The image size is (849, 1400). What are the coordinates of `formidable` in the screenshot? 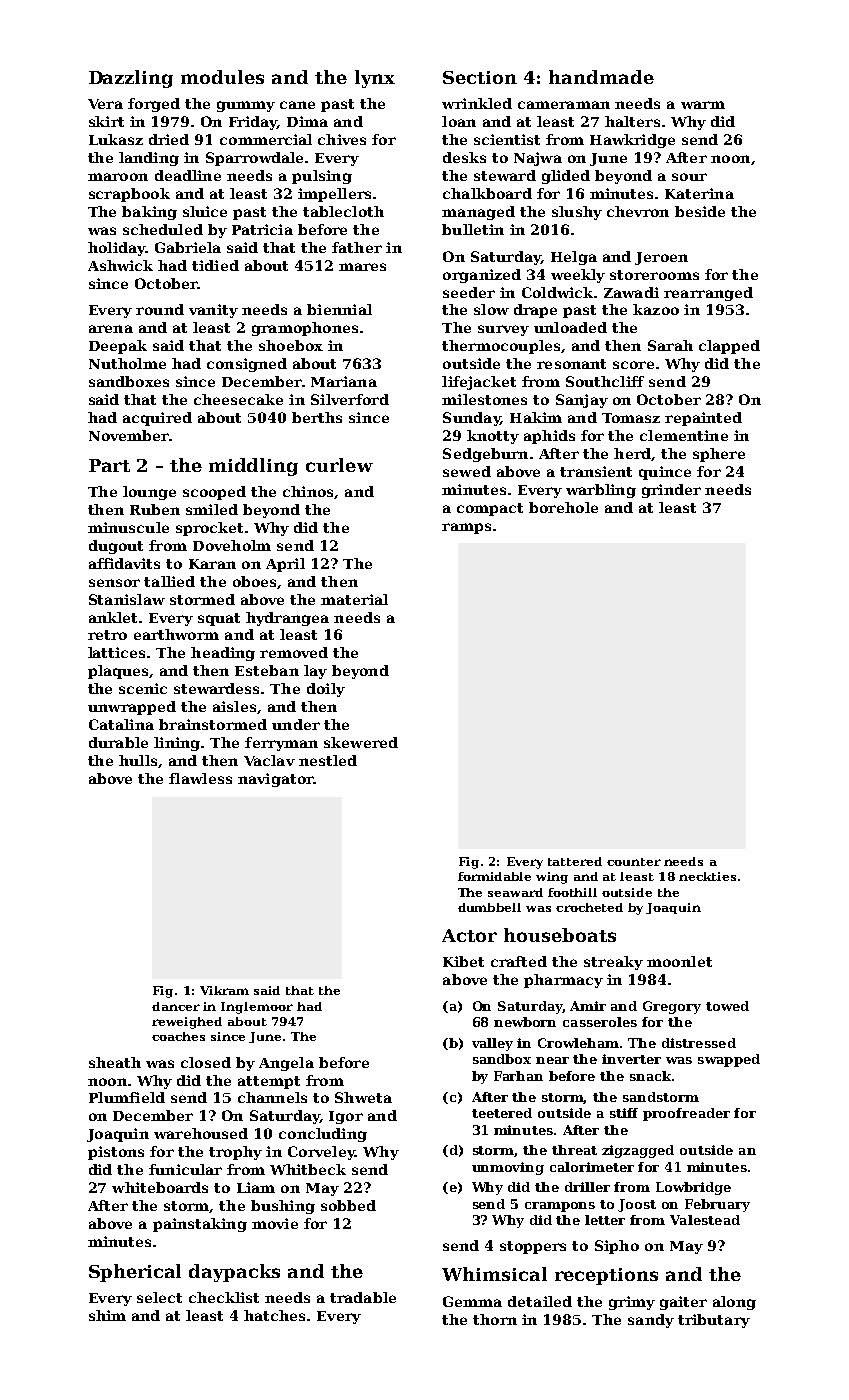 It's located at (494, 876).
